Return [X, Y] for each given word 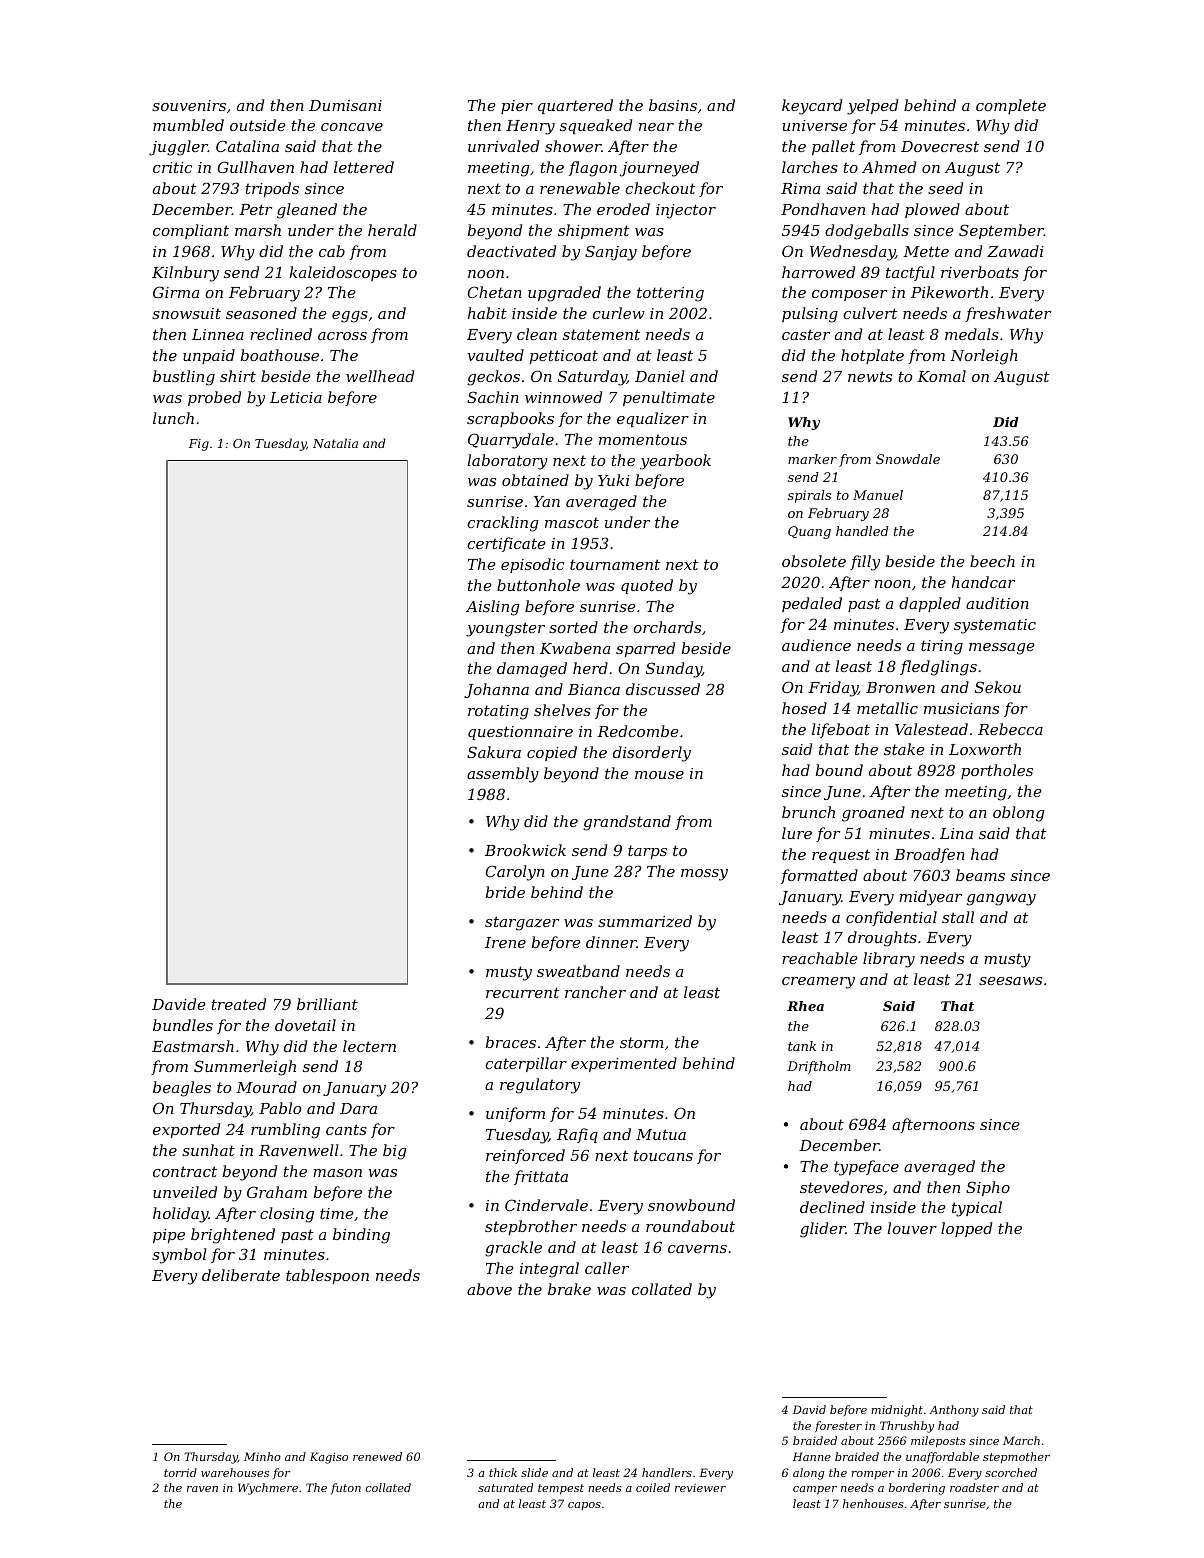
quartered [575, 106]
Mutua [661, 1134]
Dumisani [345, 105]
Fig [199, 445]
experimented [624, 1064]
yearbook [675, 462]
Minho [262, 1456]
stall [958, 917]
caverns [697, 1249]
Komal [941, 376]
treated [238, 1004]
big [395, 1152]
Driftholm [819, 1067]
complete [1011, 106]
